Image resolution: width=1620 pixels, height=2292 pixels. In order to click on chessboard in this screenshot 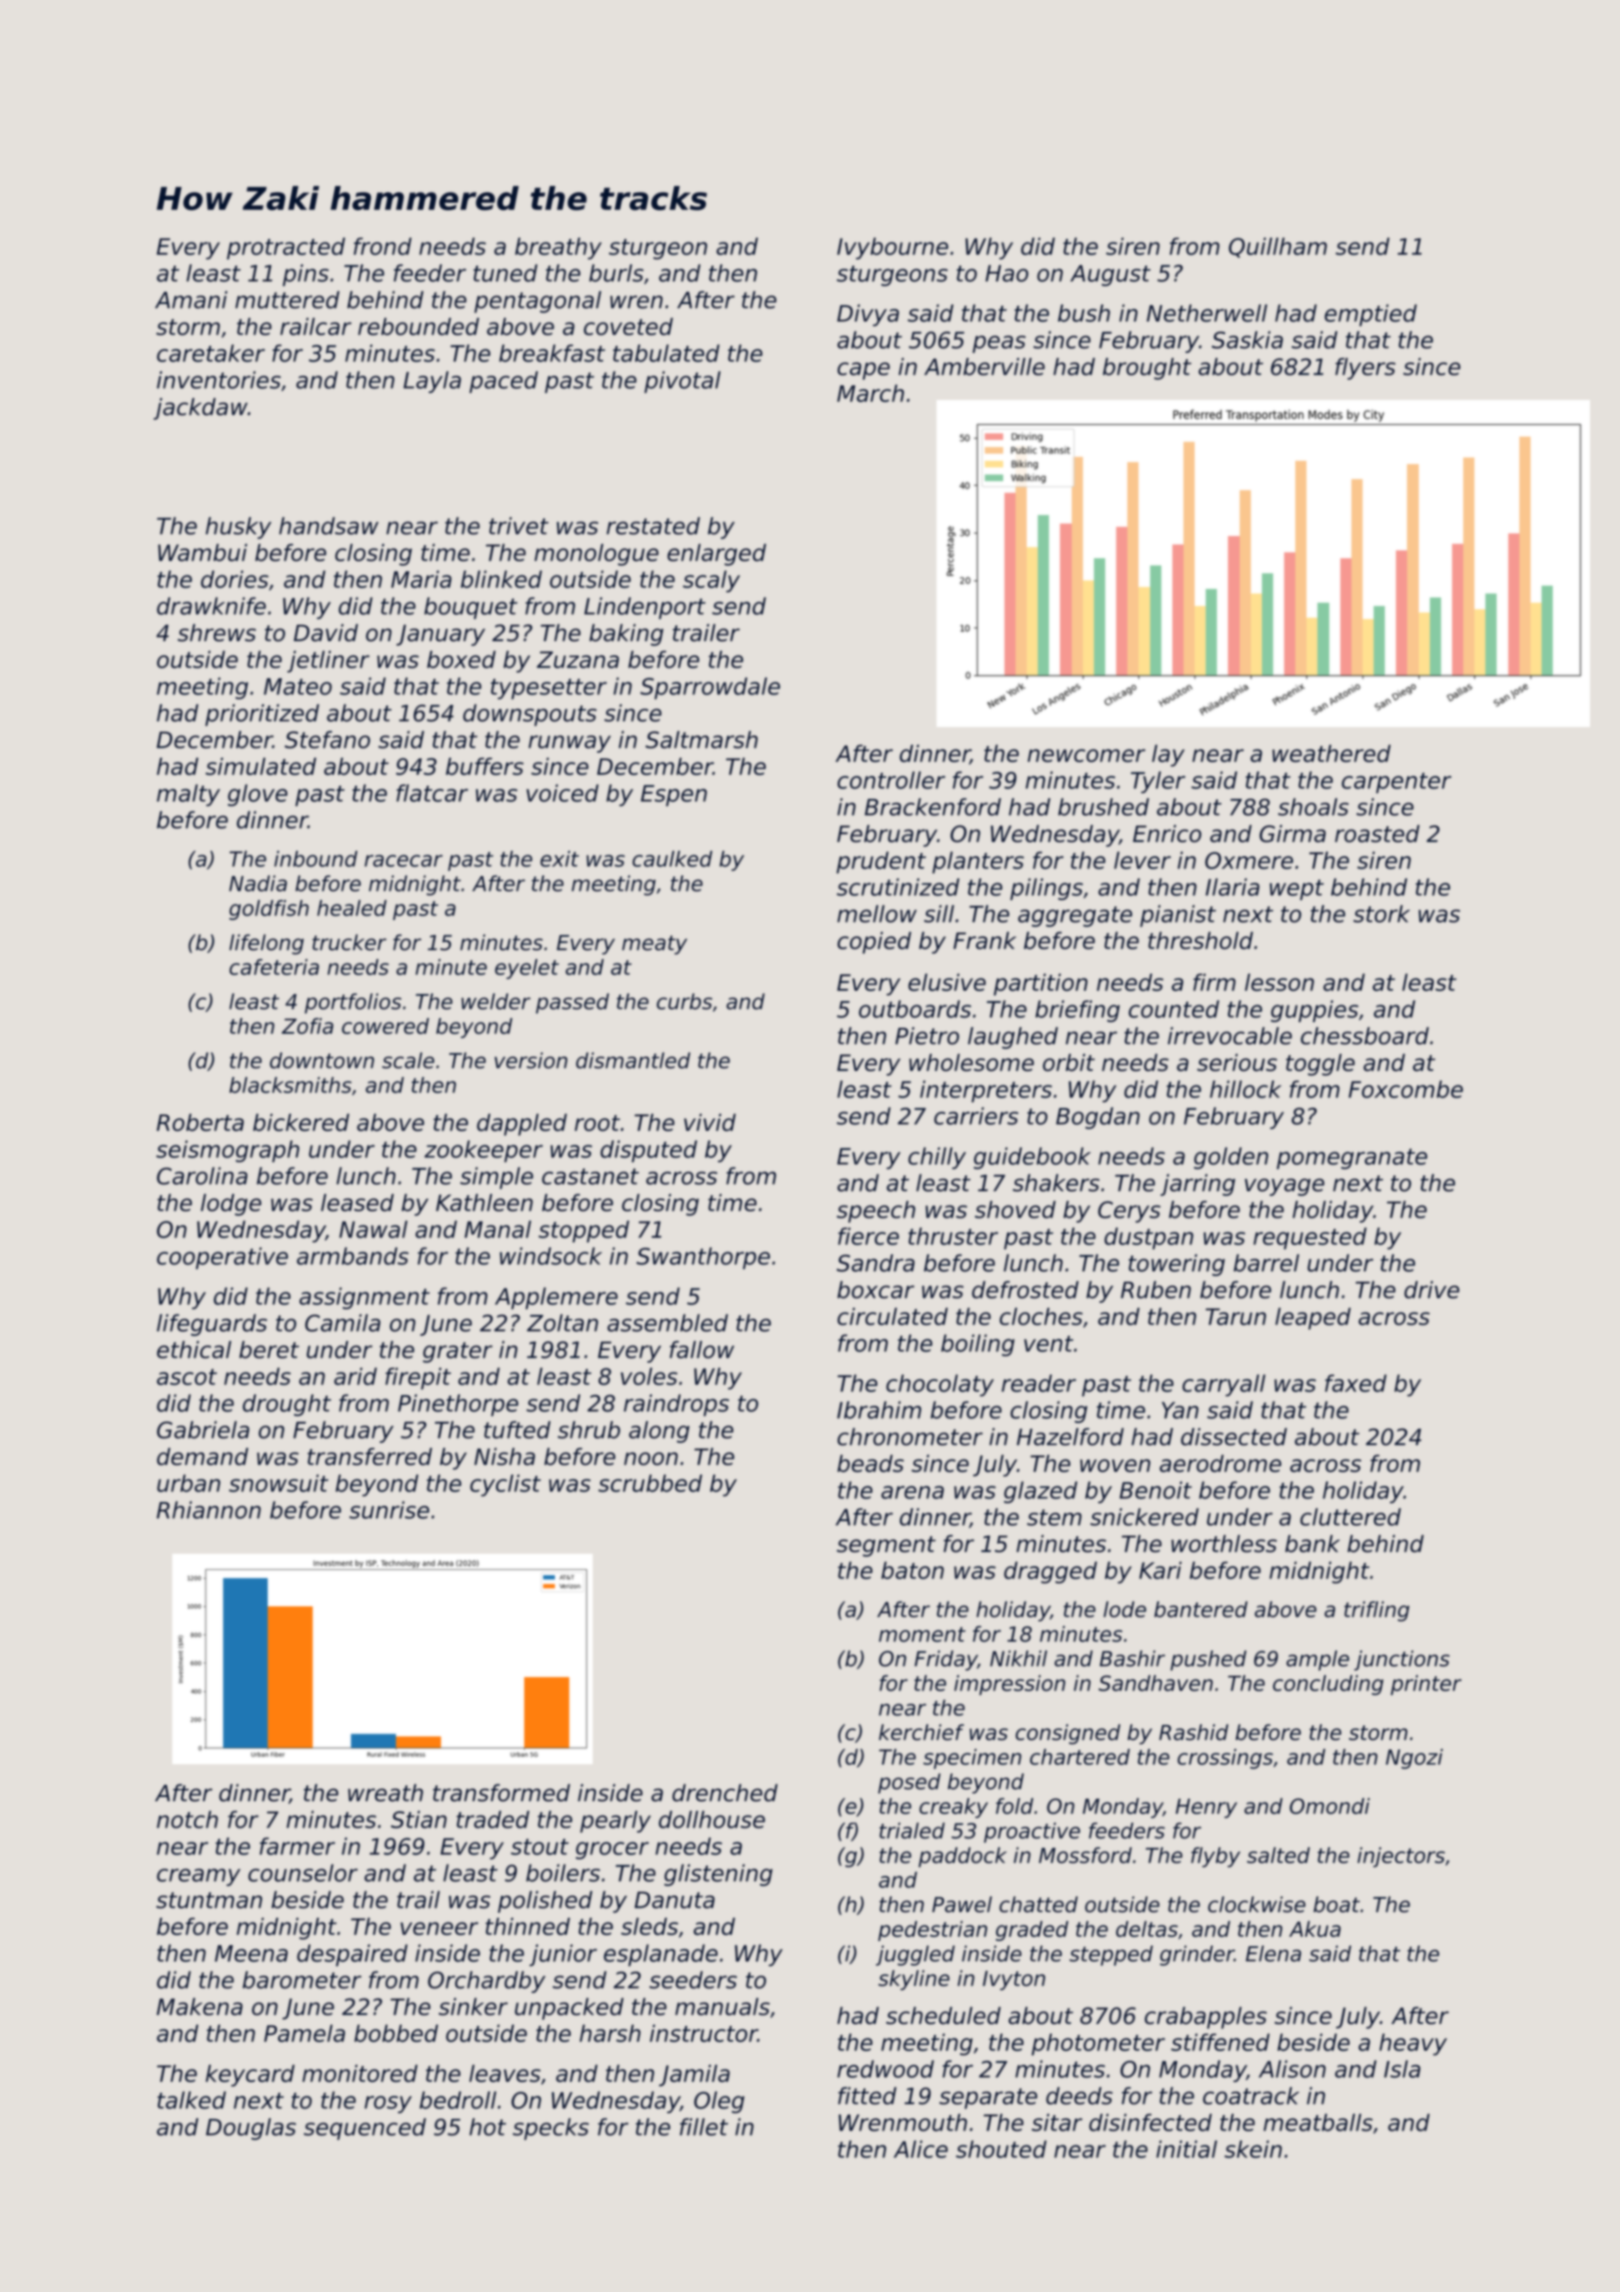, I will do `click(1365, 1036)`.
